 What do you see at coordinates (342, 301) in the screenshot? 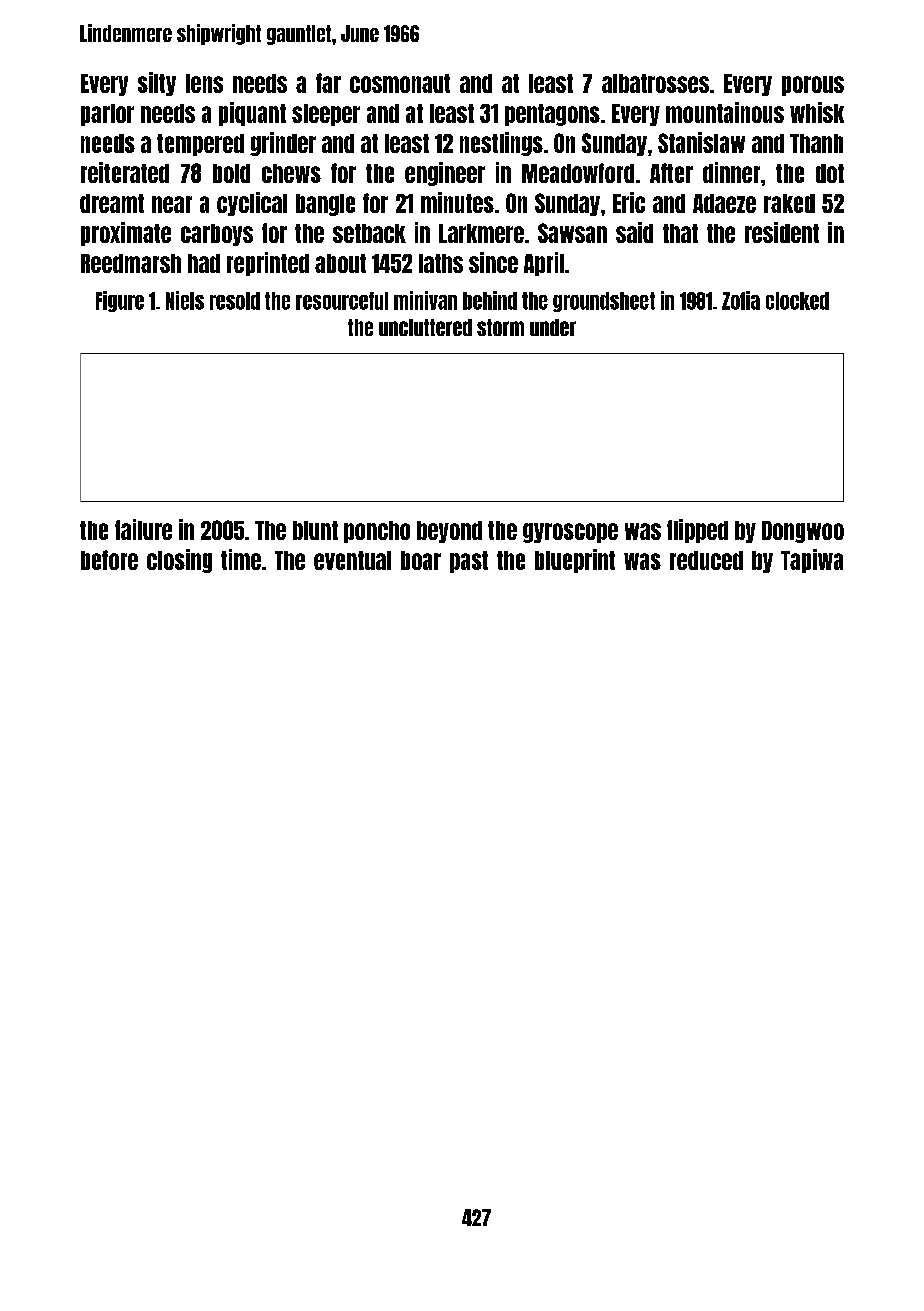
I see `resourceful` at bounding box center [342, 301].
